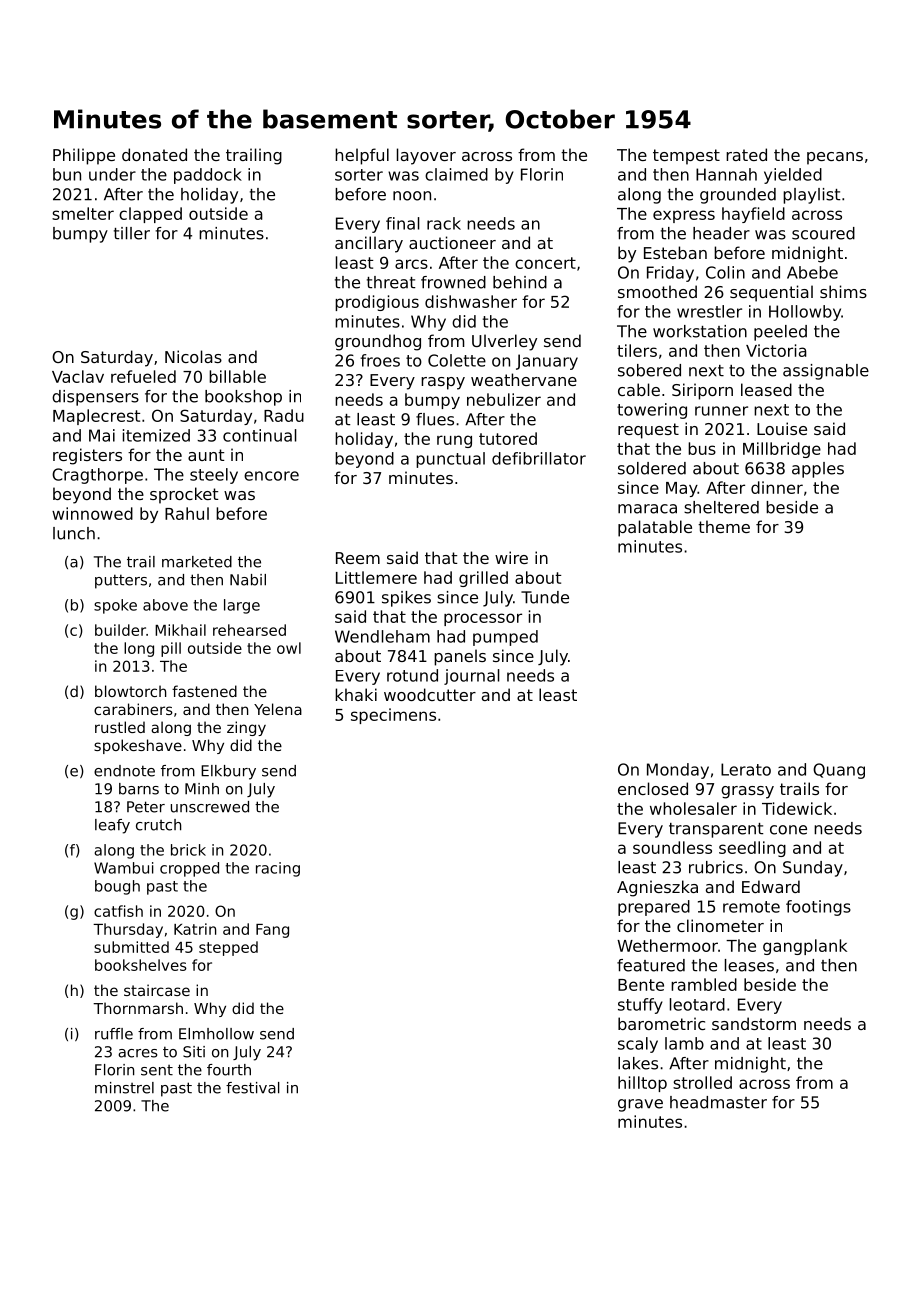  What do you see at coordinates (96, 417) in the document?
I see `Maplecrest` at bounding box center [96, 417].
